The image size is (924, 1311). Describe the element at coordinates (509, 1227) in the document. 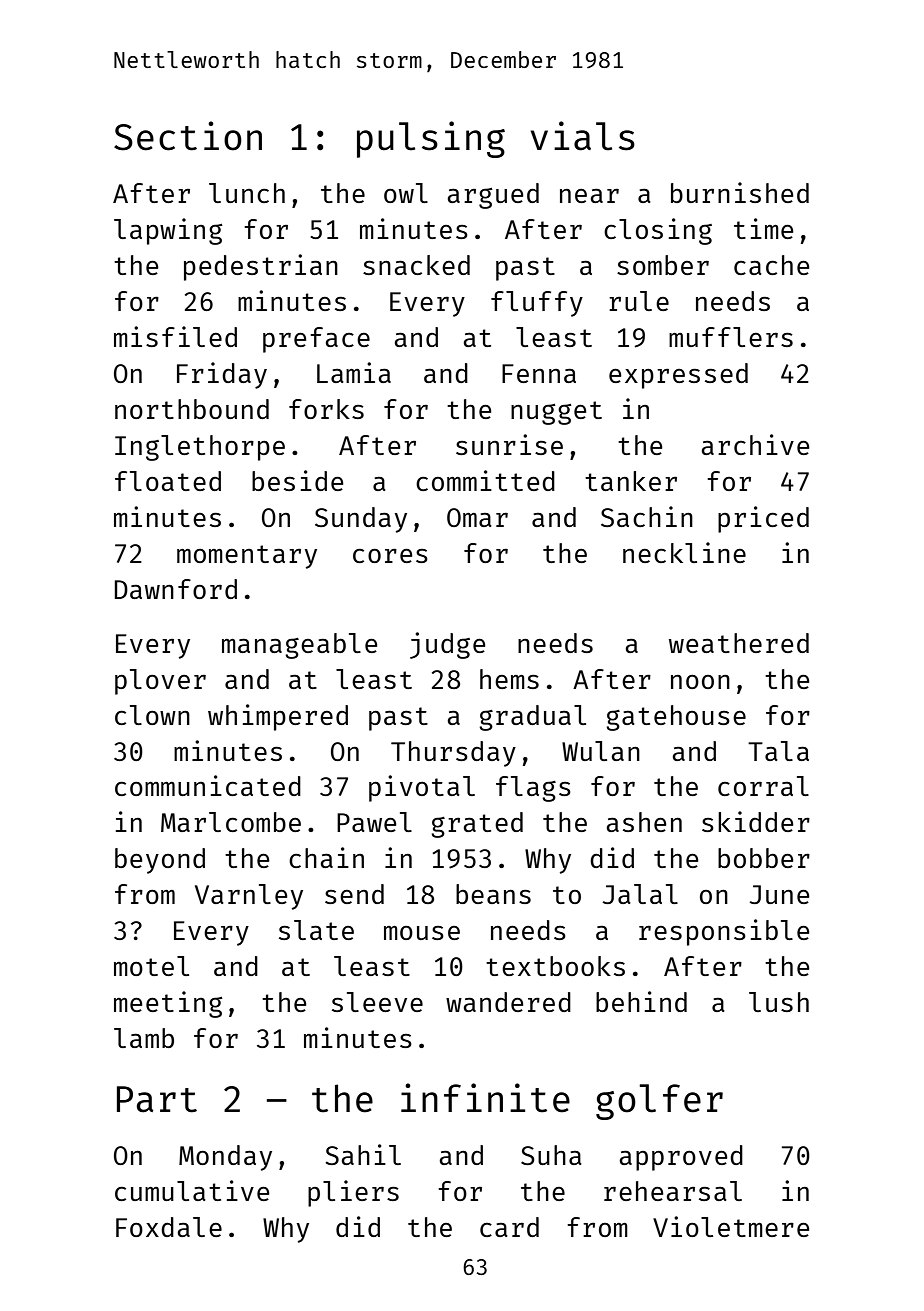

I see `card` at that location.
